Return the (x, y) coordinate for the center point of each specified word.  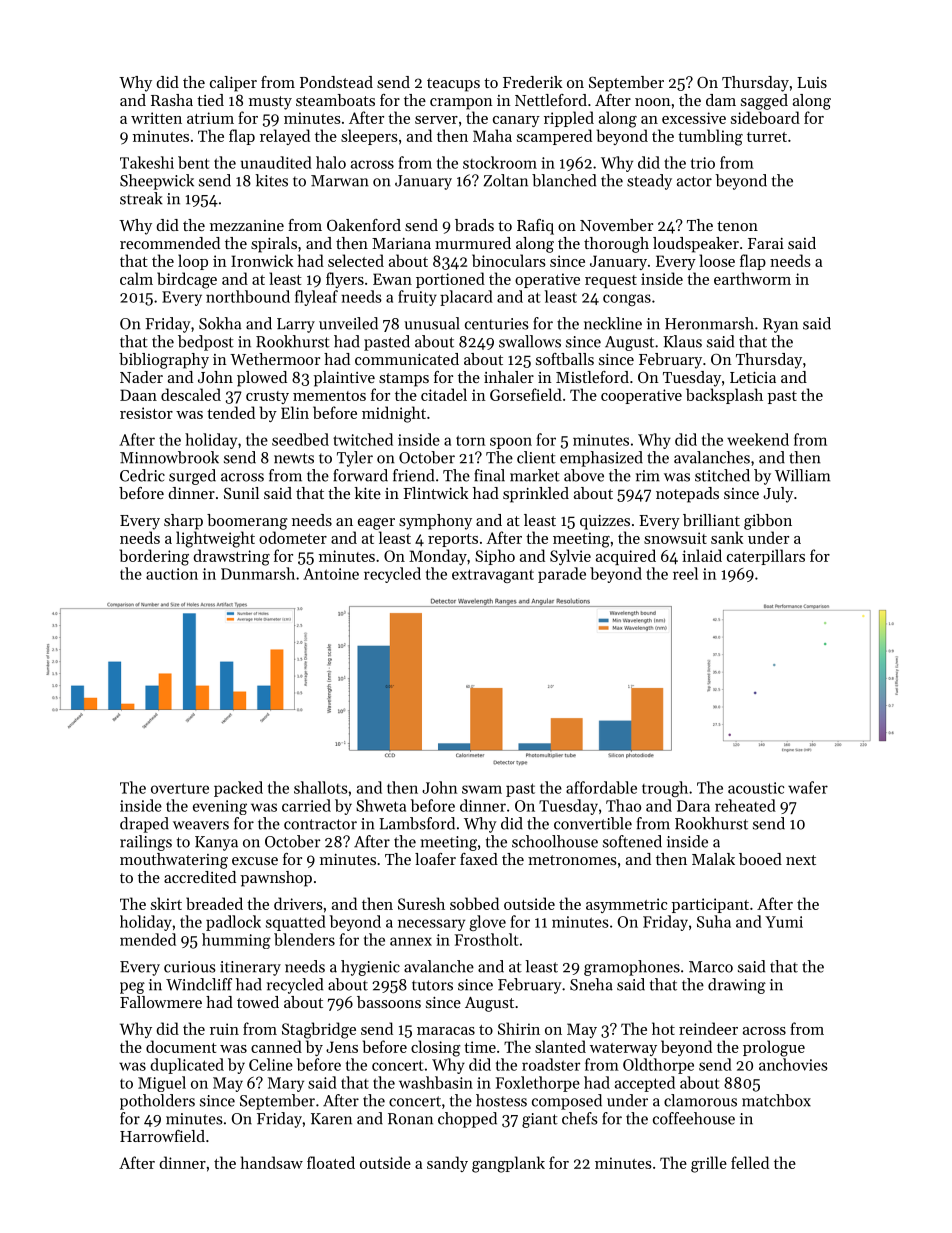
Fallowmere (161, 1002)
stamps (404, 380)
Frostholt (487, 939)
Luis (812, 82)
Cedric (142, 475)
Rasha (172, 100)
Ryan (780, 325)
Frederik (532, 82)
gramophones (632, 968)
